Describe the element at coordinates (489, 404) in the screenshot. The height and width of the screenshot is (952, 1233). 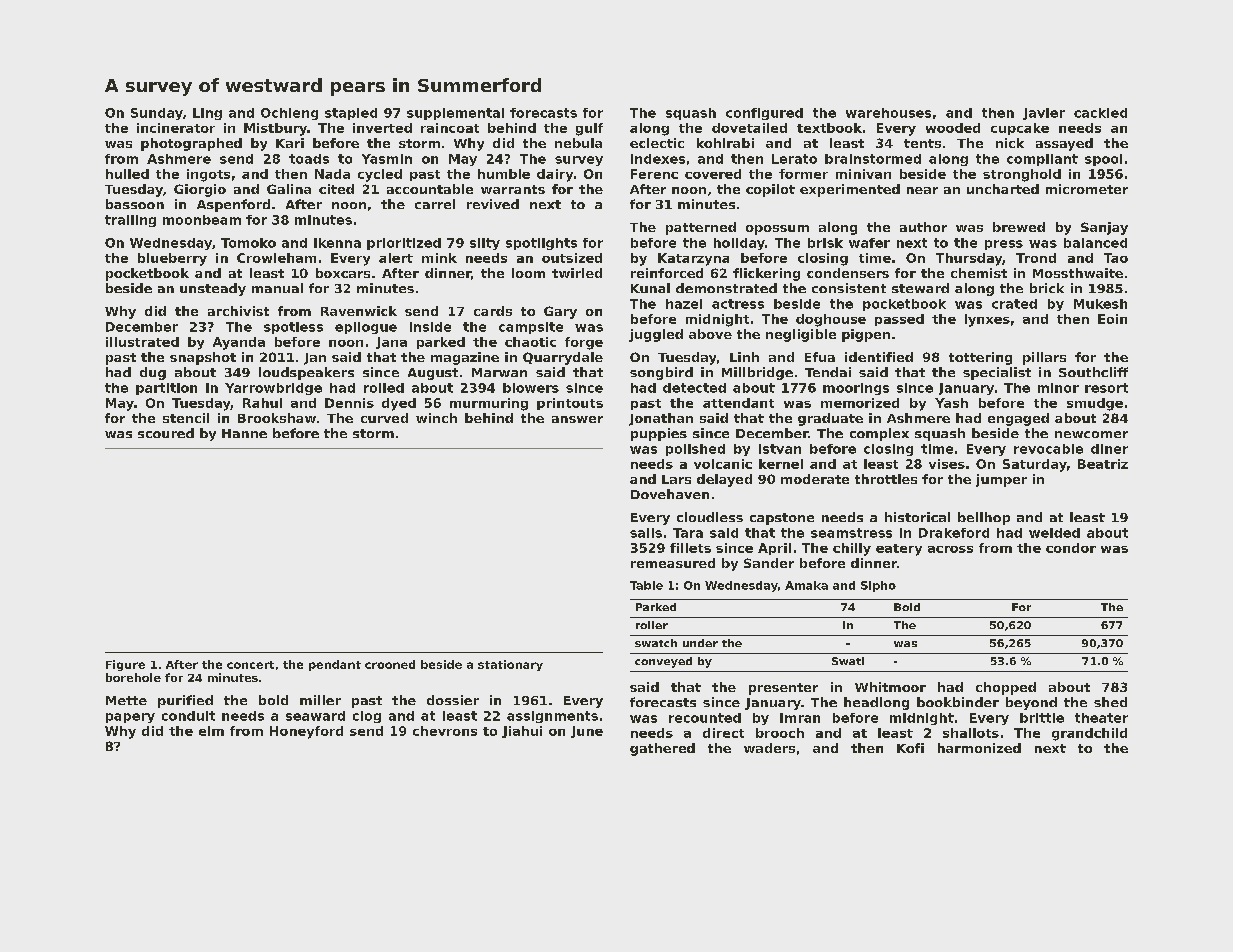
I see `murmuring` at that location.
